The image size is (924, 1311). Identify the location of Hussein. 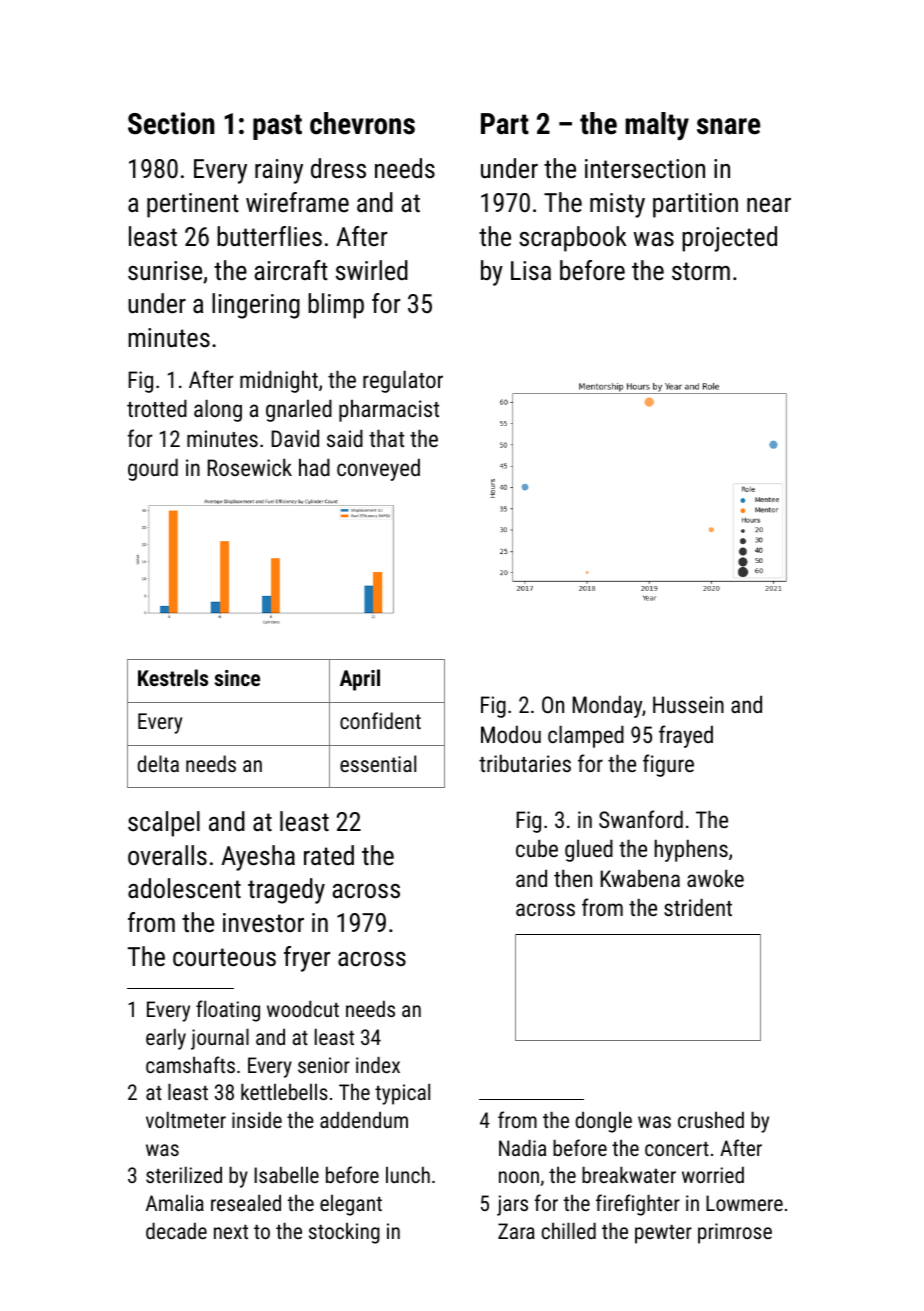
(688, 704).
